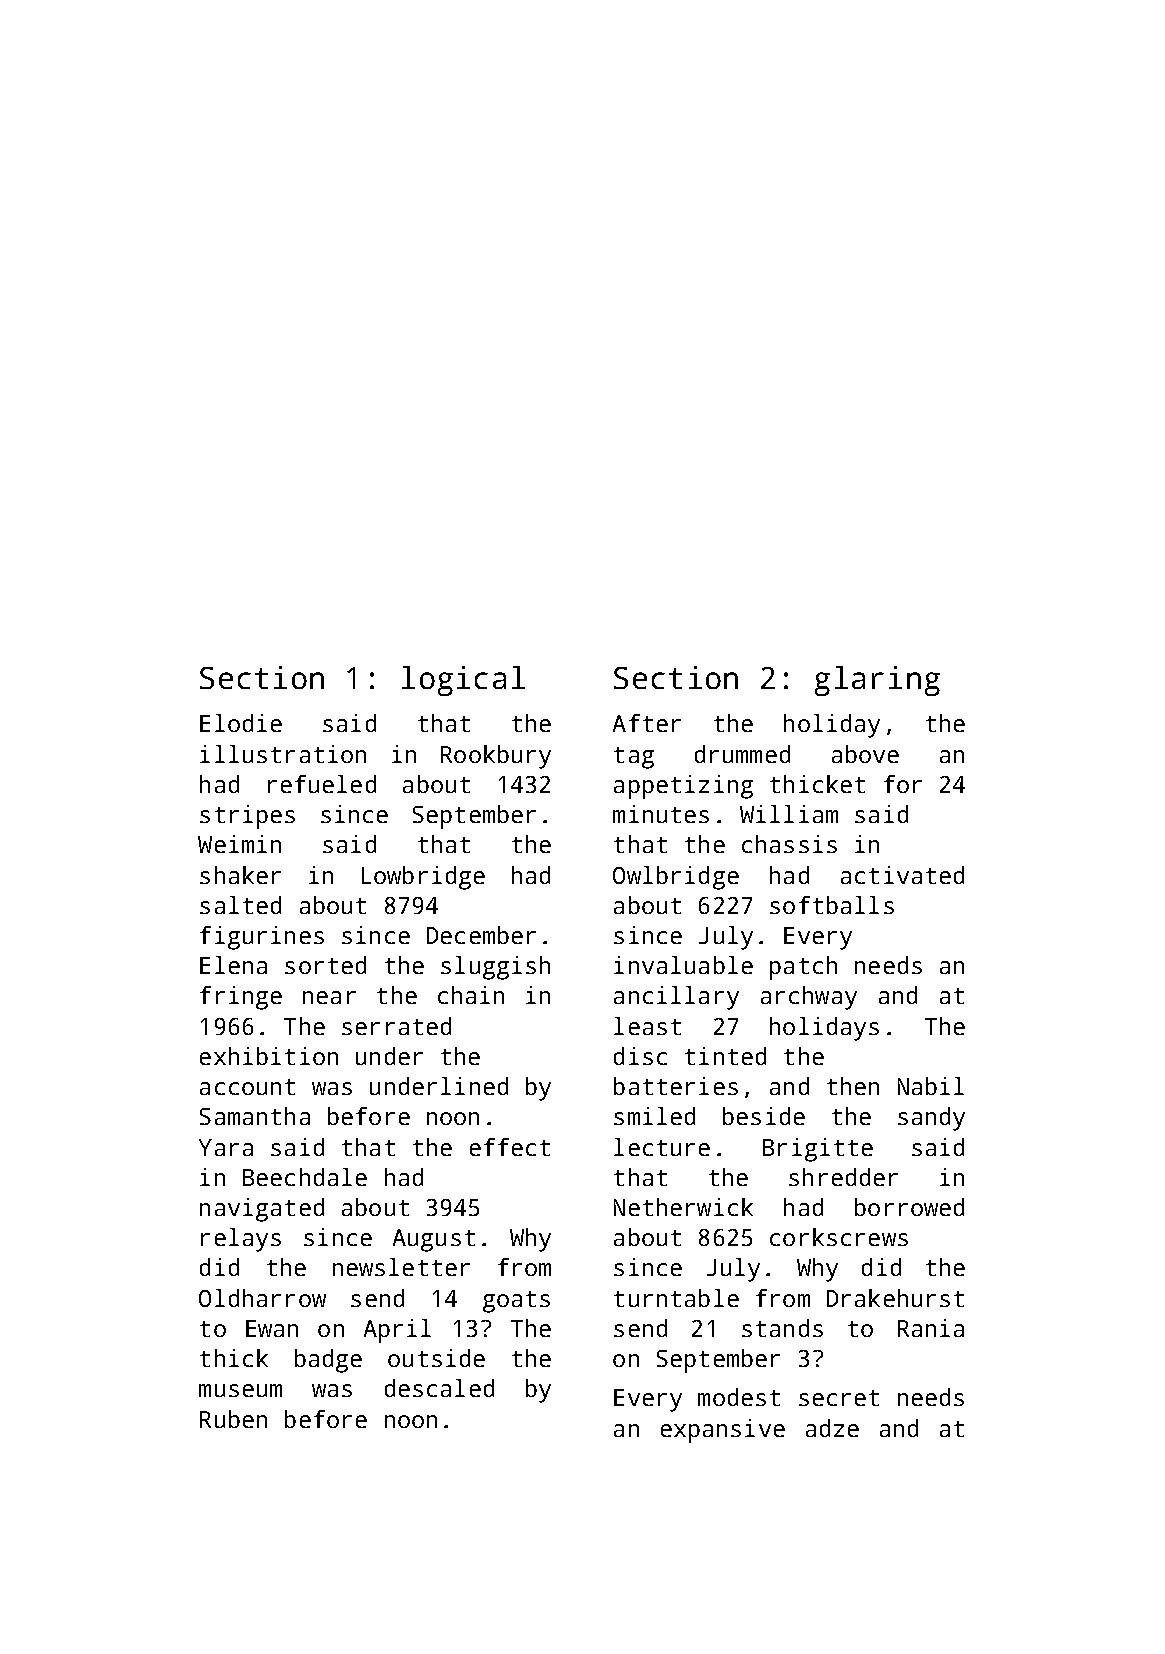  I want to click on Beechdale, so click(305, 1177).
